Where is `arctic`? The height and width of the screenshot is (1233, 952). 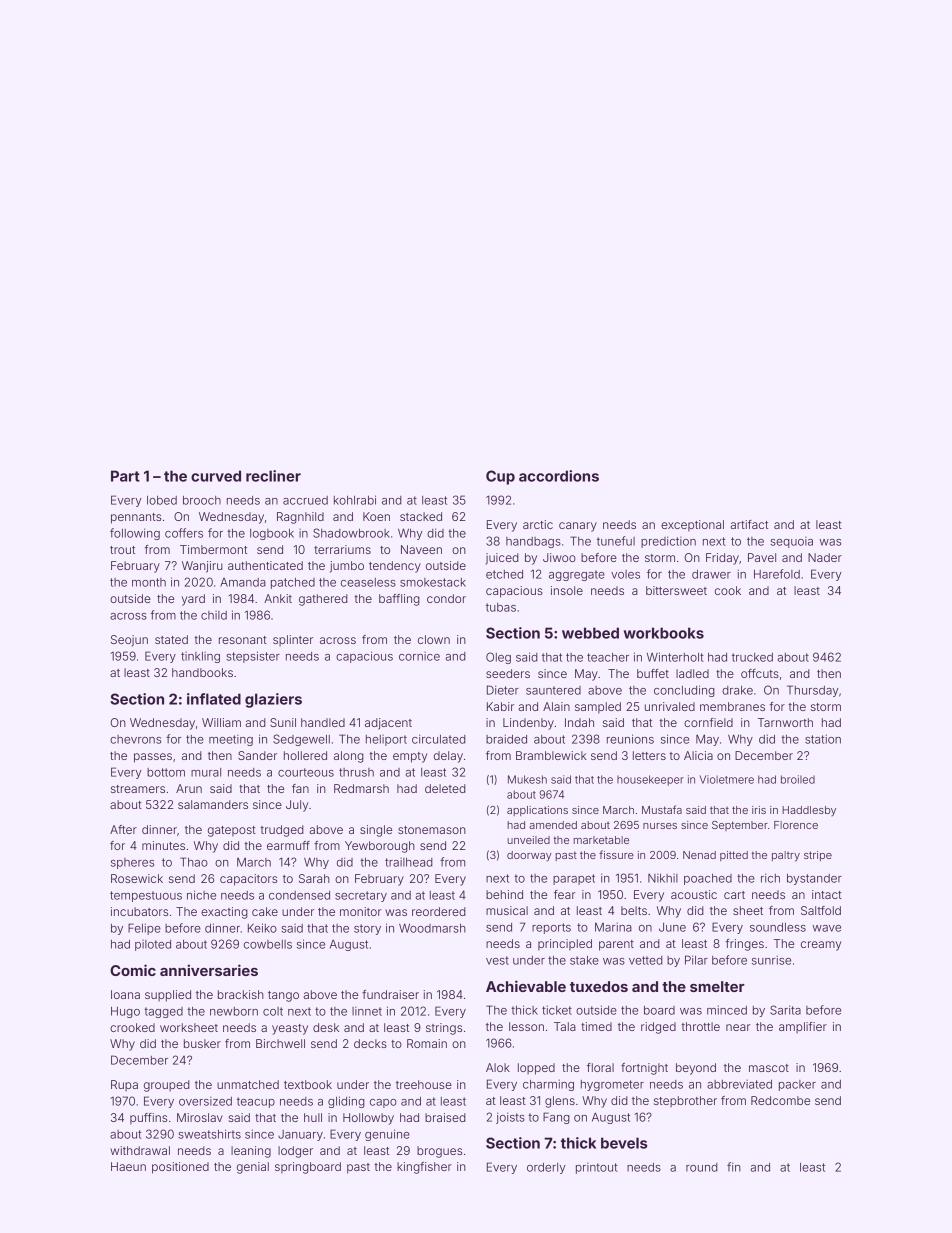
arctic is located at coordinates (538, 524).
